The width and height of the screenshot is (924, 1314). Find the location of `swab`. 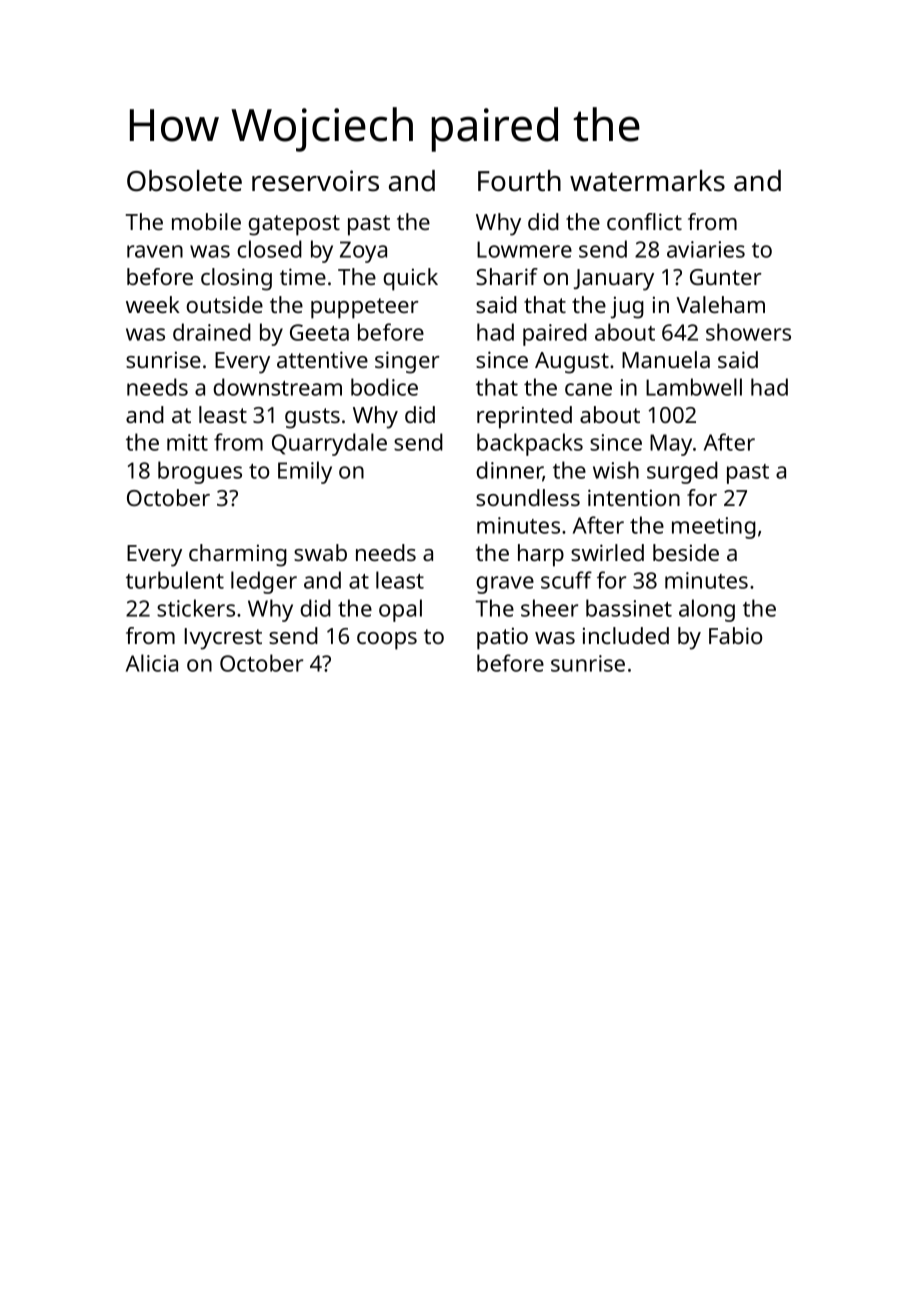

swab is located at coordinates (320, 552).
